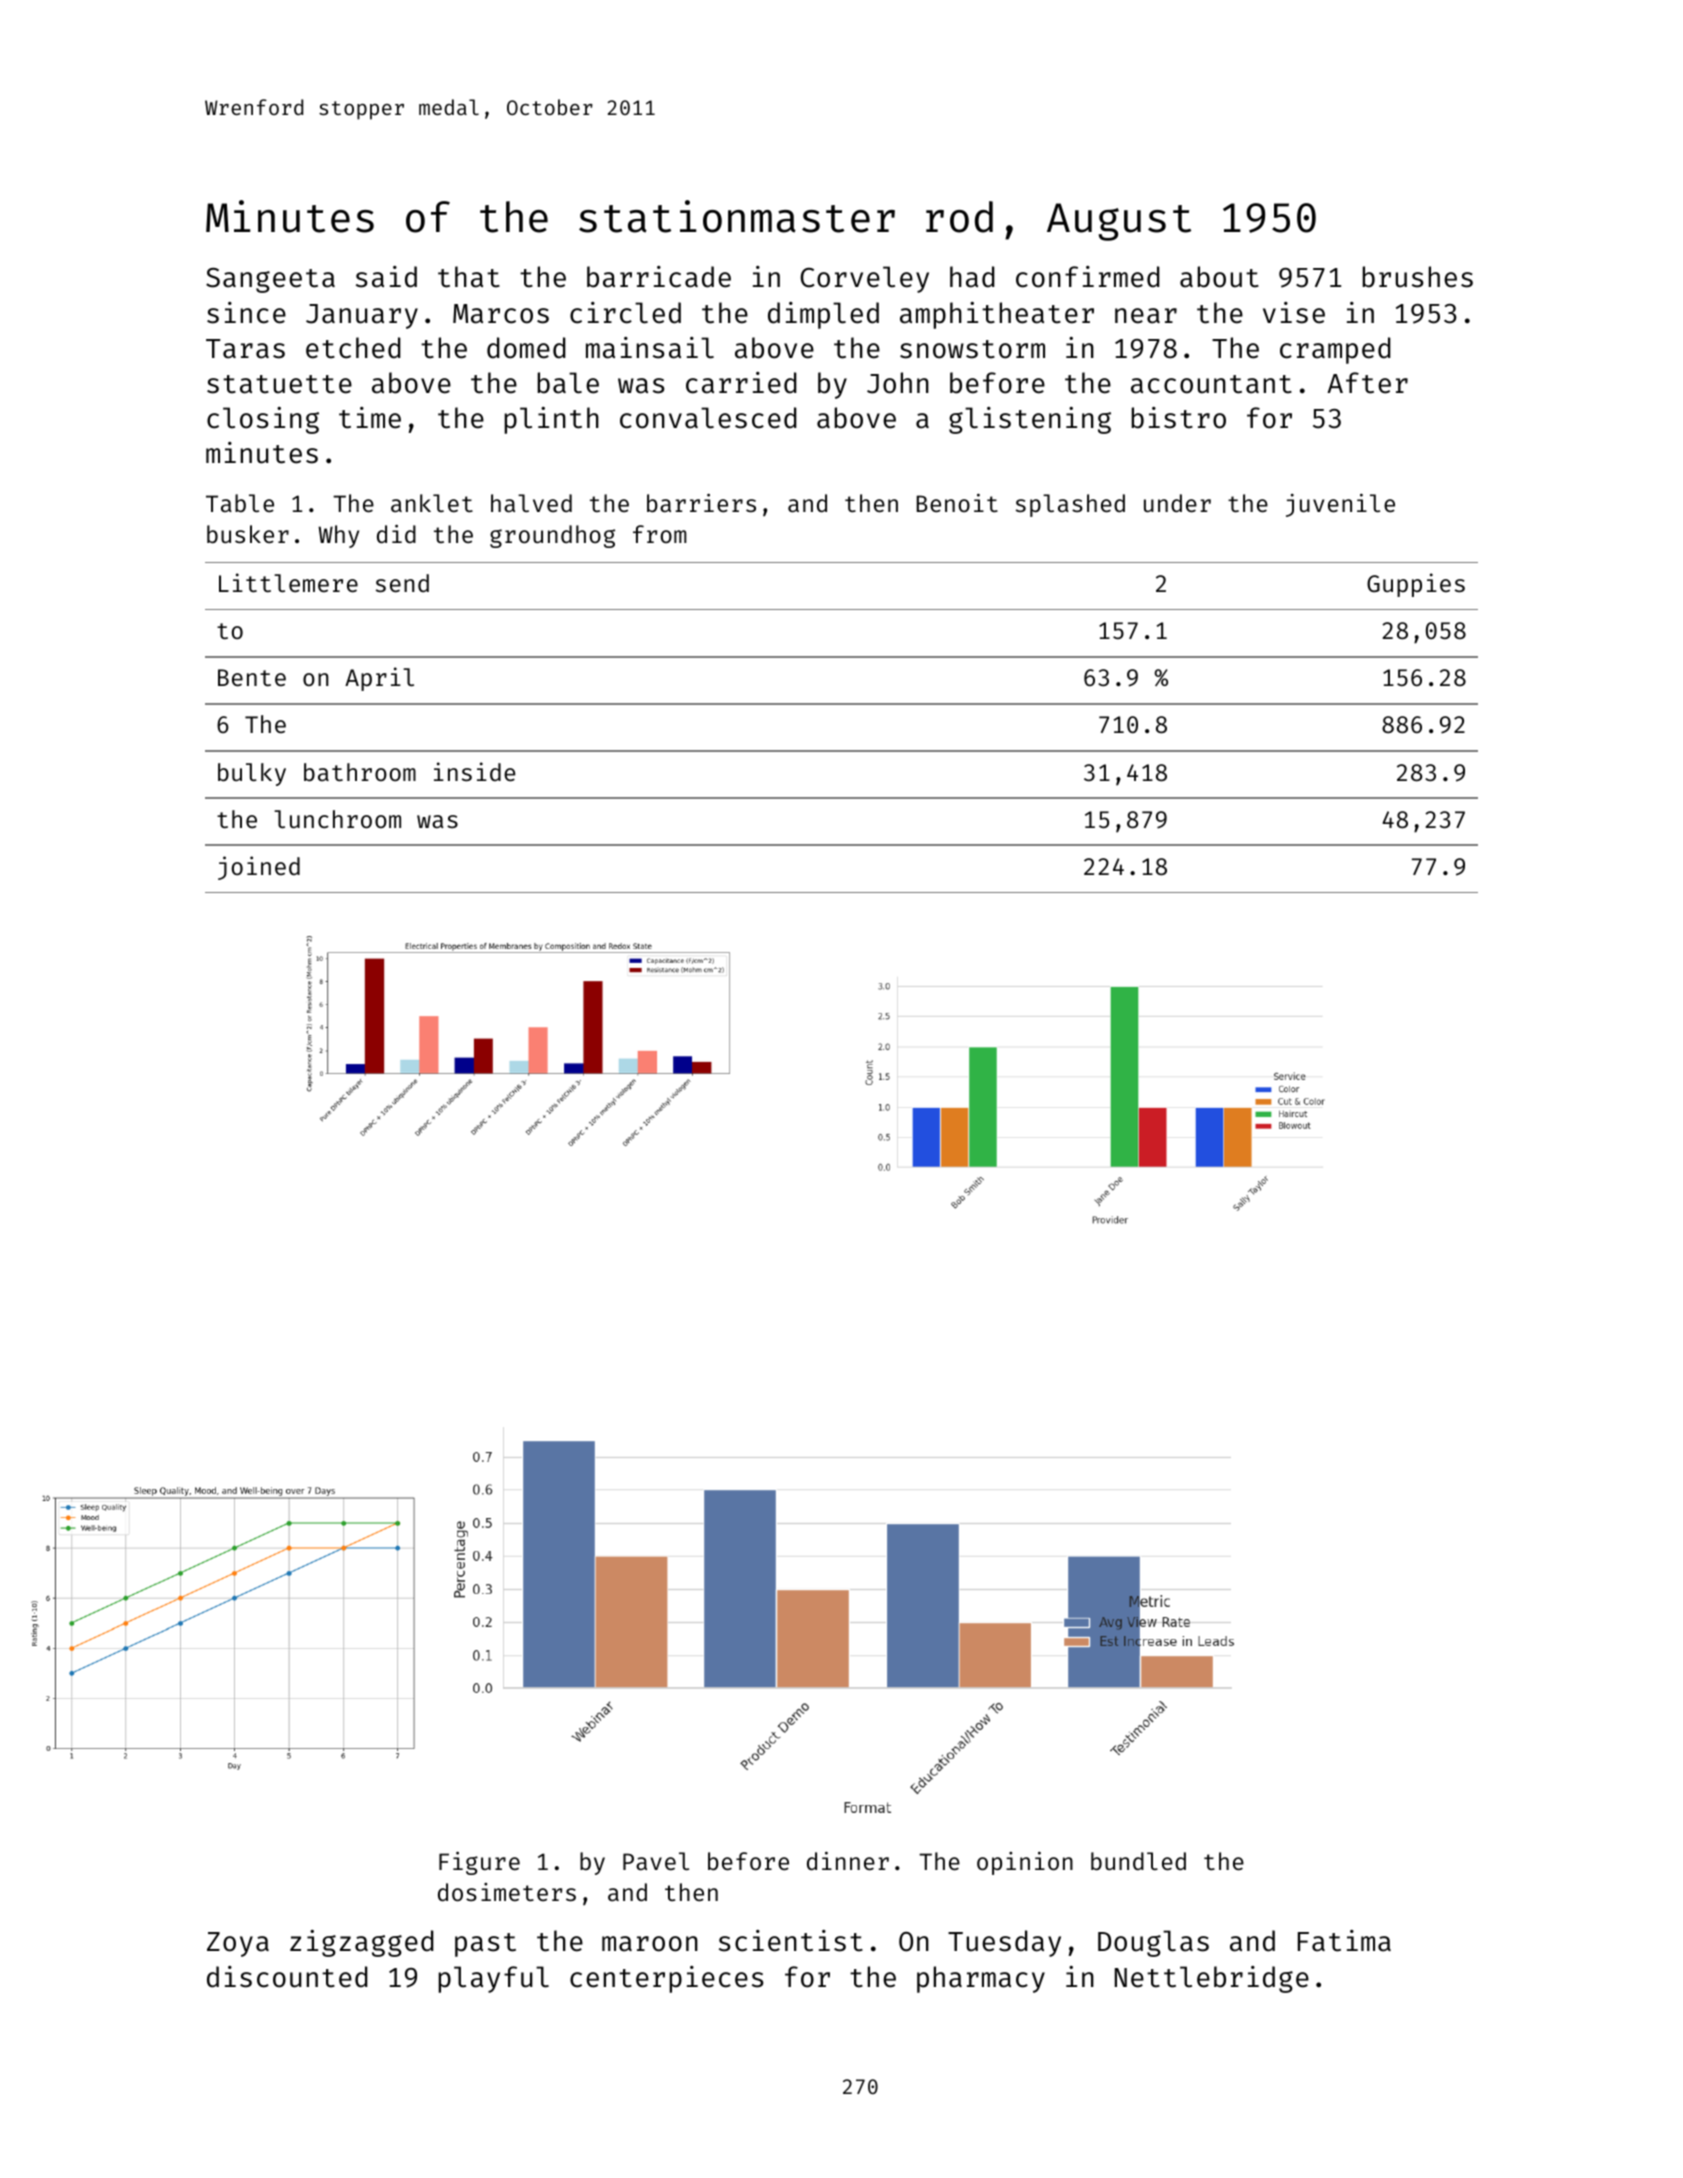 This screenshot has width=1683, height=2178. What do you see at coordinates (1416, 585) in the screenshot?
I see `Guppies` at bounding box center [1416, 585].
